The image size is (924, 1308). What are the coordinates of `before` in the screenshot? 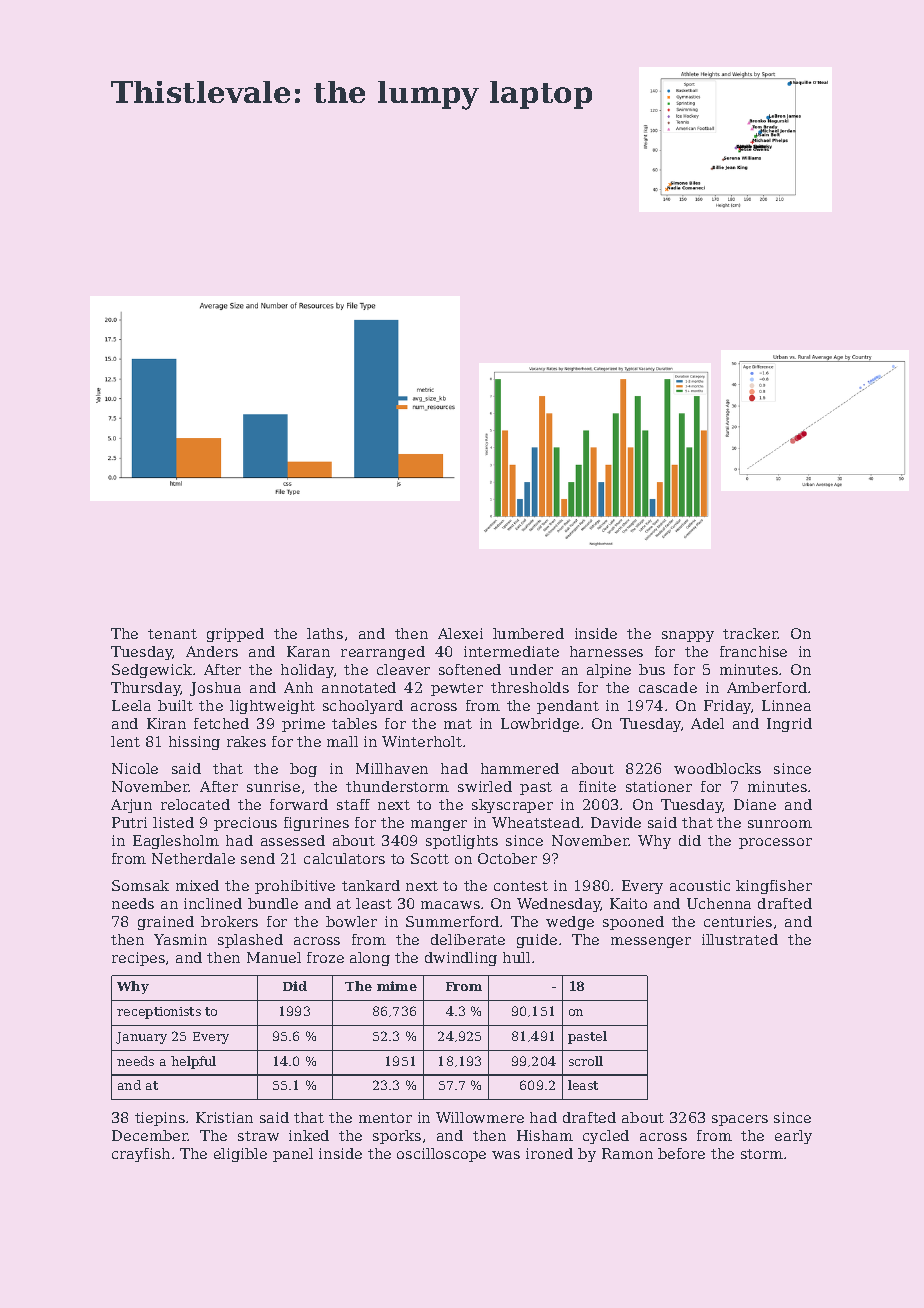 It's located at (681, 1153).
